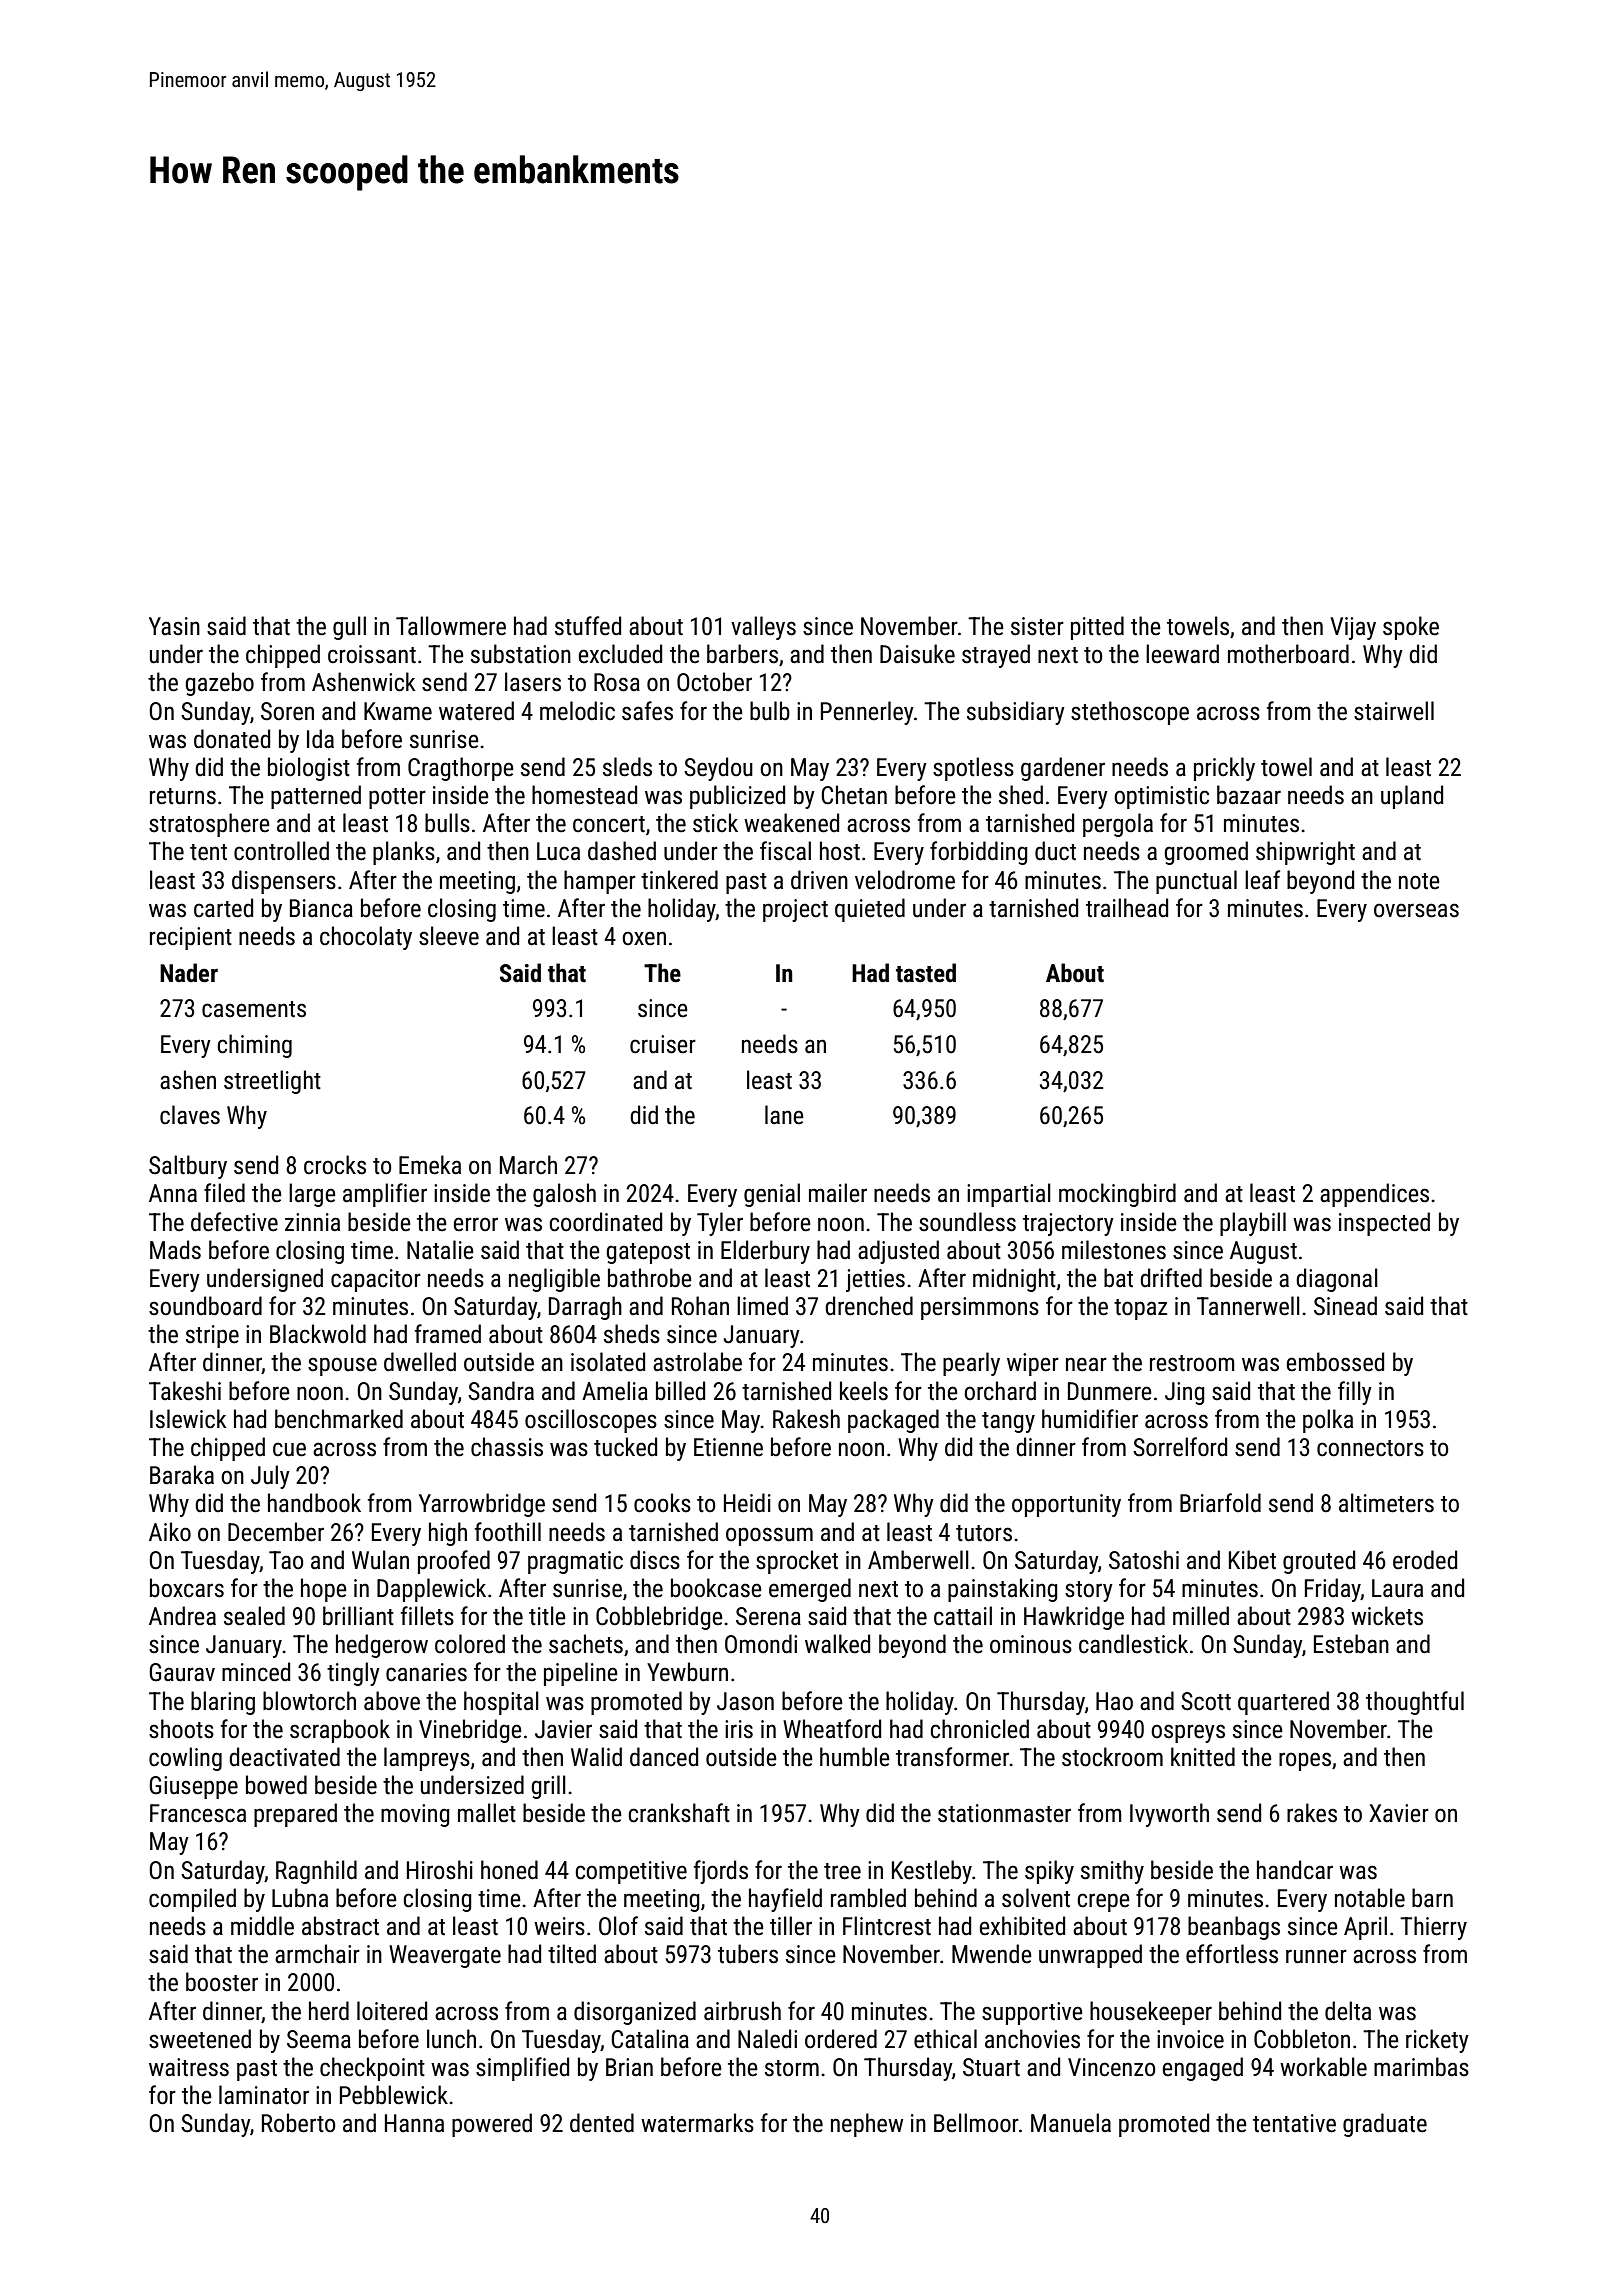  Describe the element at coordinates (185, 1759) in the image. I see `cowling` at that location.
